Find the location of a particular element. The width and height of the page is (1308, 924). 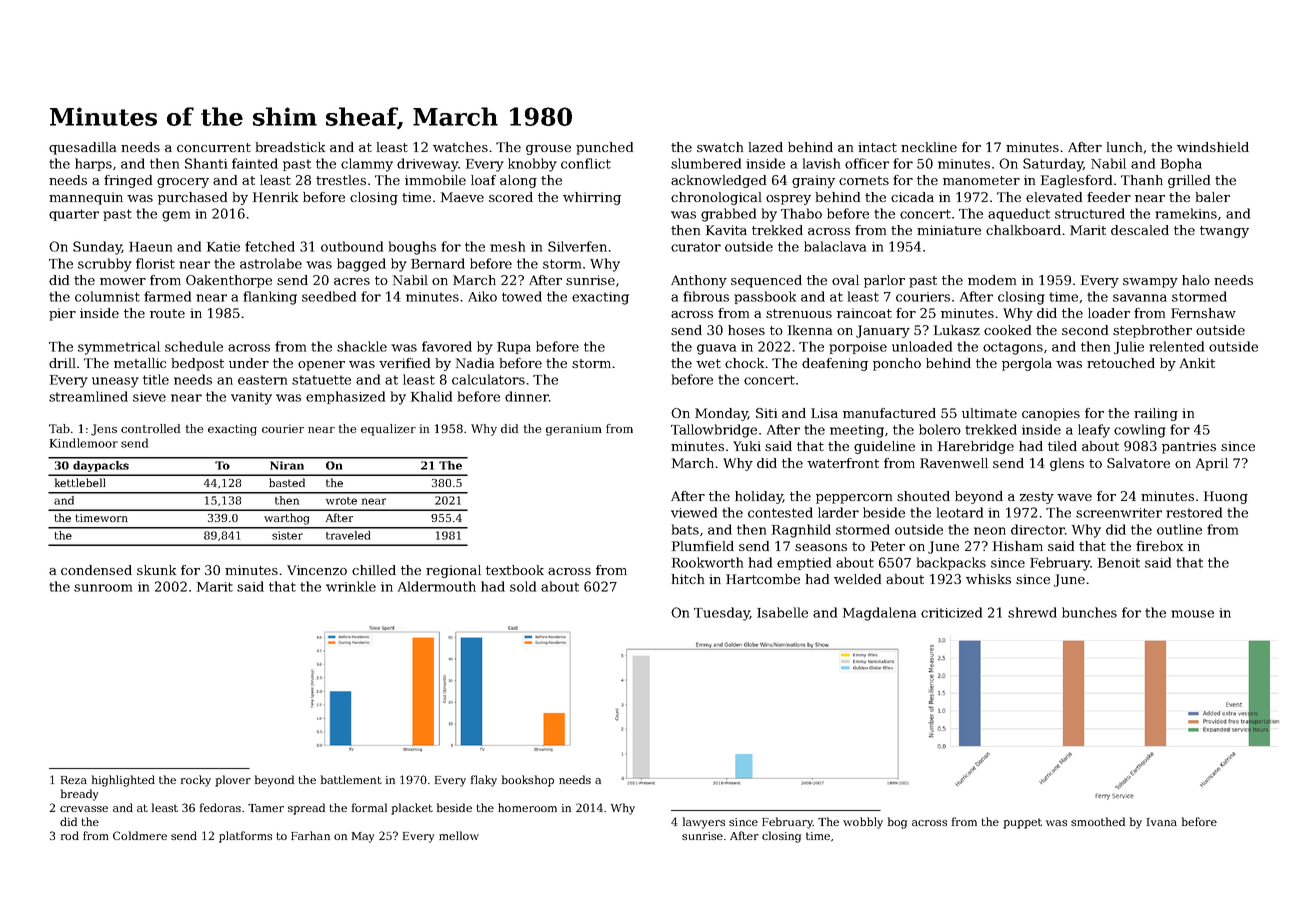

Farhan is located at coordinates (310, 835).
